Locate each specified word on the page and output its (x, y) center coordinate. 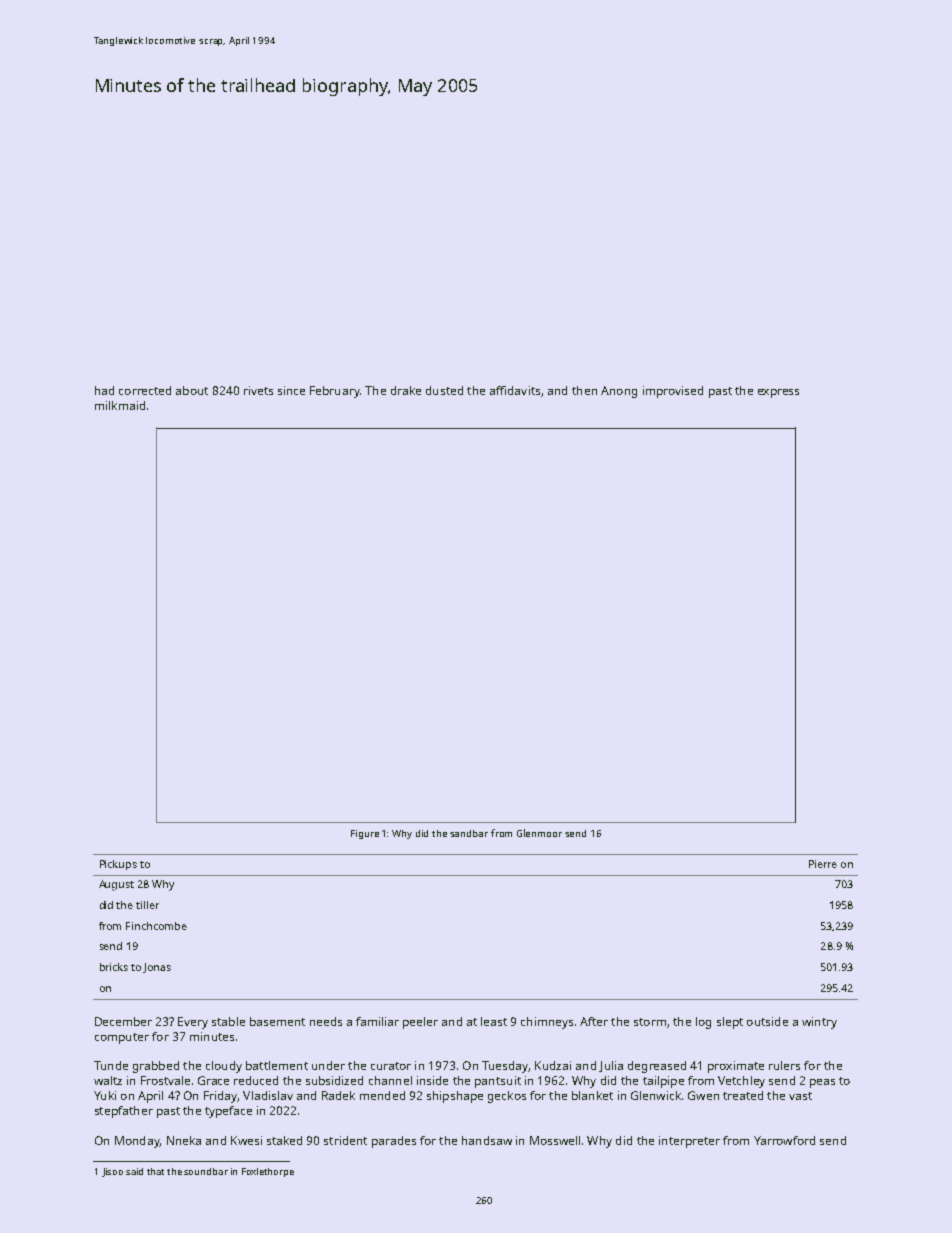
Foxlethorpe (268, 1172)
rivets (258, 390)
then (584, 390)
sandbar (469, 833)
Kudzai (553, 1065)
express (778, 393)
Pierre (823, 864)
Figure (365, 834)
